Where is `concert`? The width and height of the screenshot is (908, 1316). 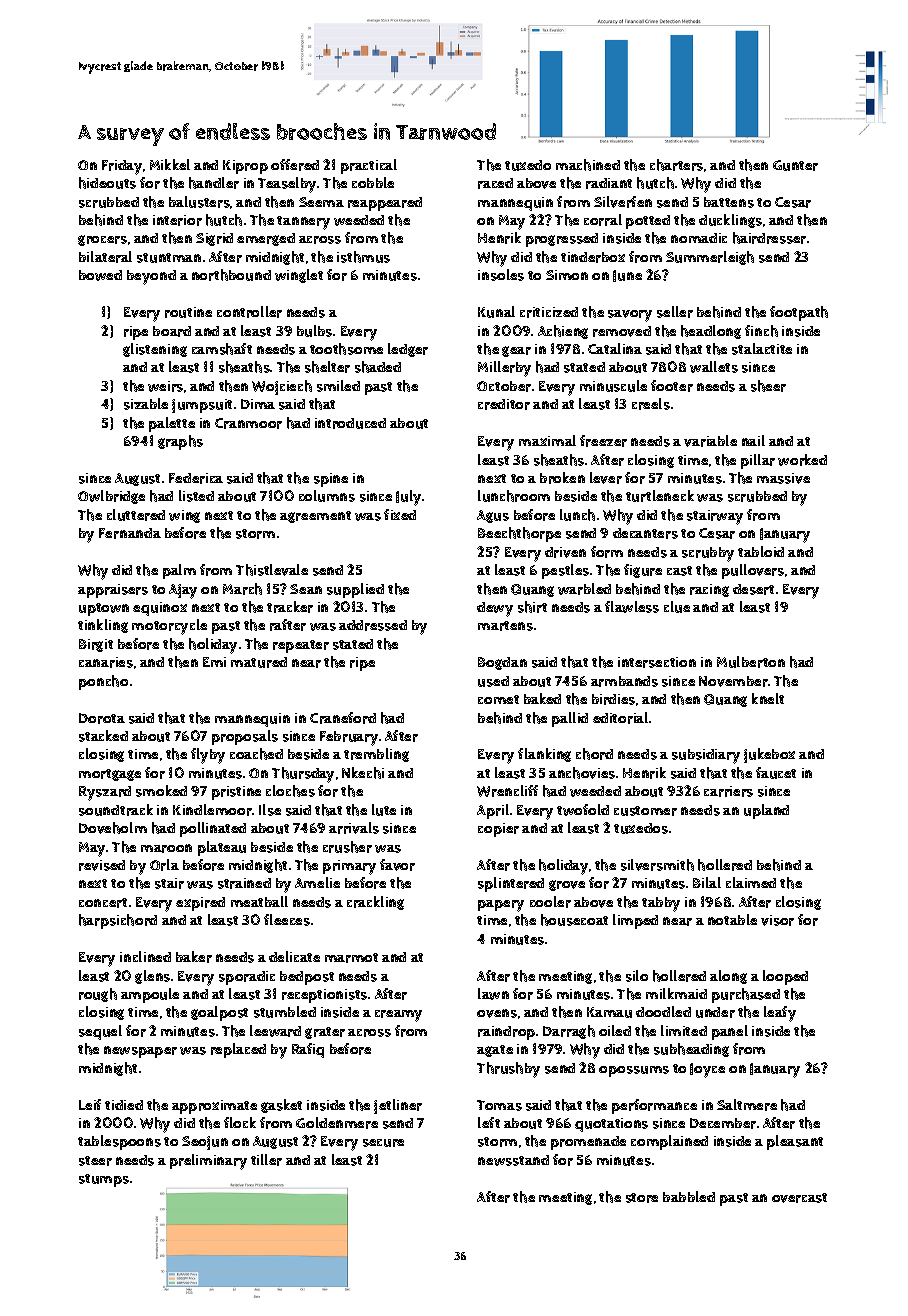 concert is located at coordinates (103, 903).
